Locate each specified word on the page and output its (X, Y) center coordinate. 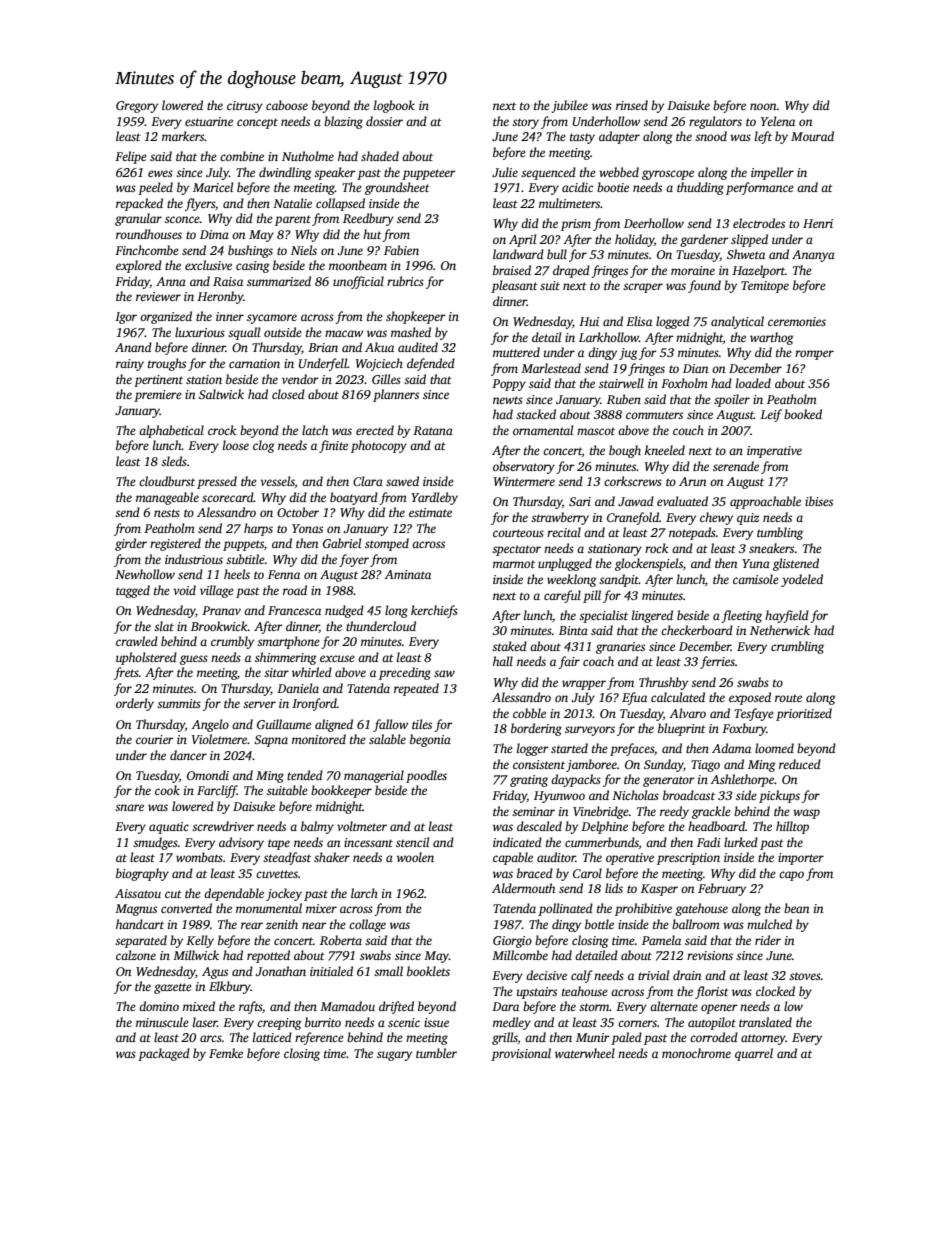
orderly (135, 704)
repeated (416, 689)
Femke (226, 1053)
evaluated (682, 501)
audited (418, 347)
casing (252, 267)
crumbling (797, 647)
